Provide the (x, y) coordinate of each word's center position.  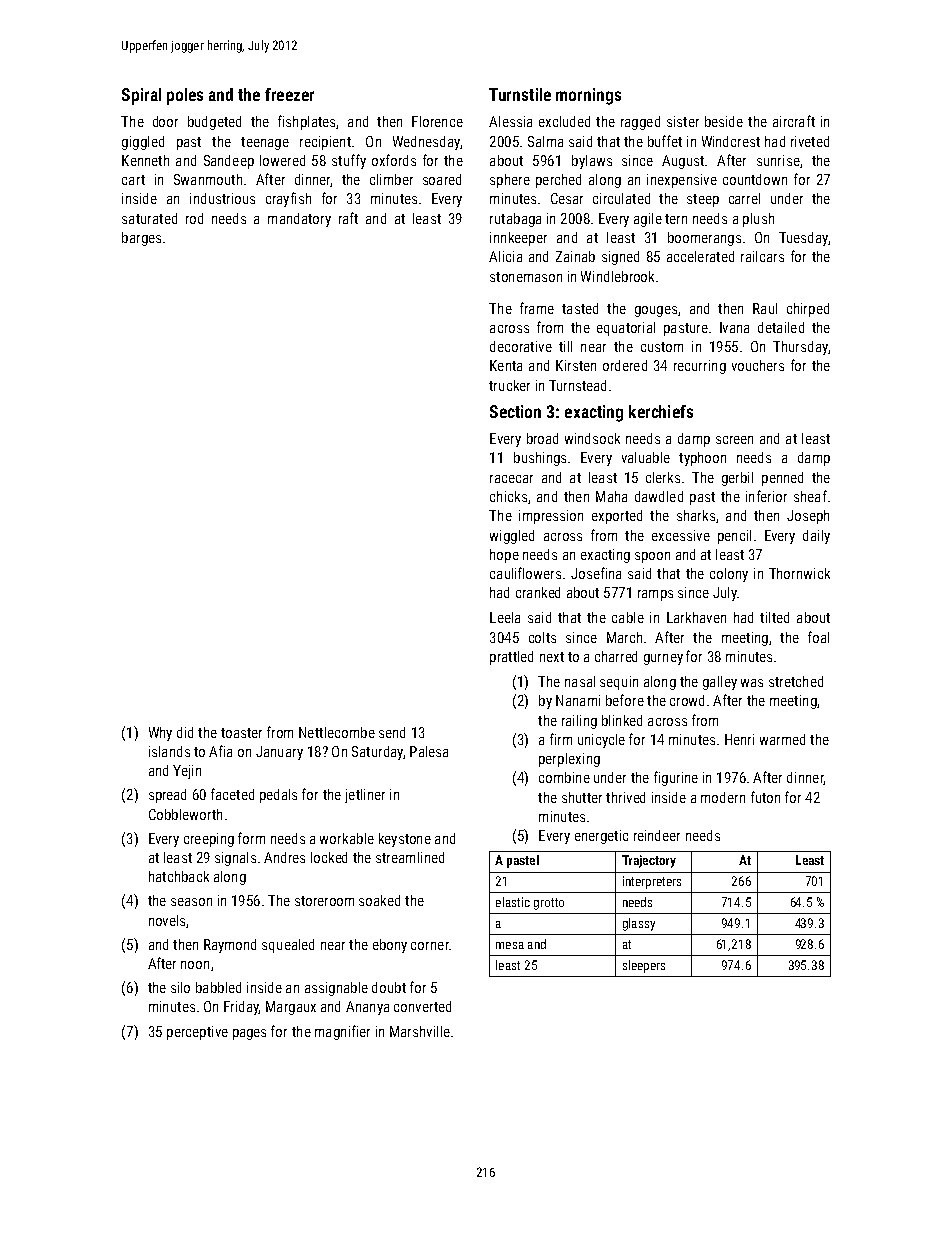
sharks (696, 515)
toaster (241, 733)
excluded (564, 121)
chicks (508, 496)
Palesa (429, 751)
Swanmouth (208, 179)
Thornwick (799, 573)
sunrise (778, 160)
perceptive (197, 1033)
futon (765, 797)
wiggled (512, 537)
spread (167, 796)
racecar (511, 479)
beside (724, 121)
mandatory (299, 220)
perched (558, 181)
